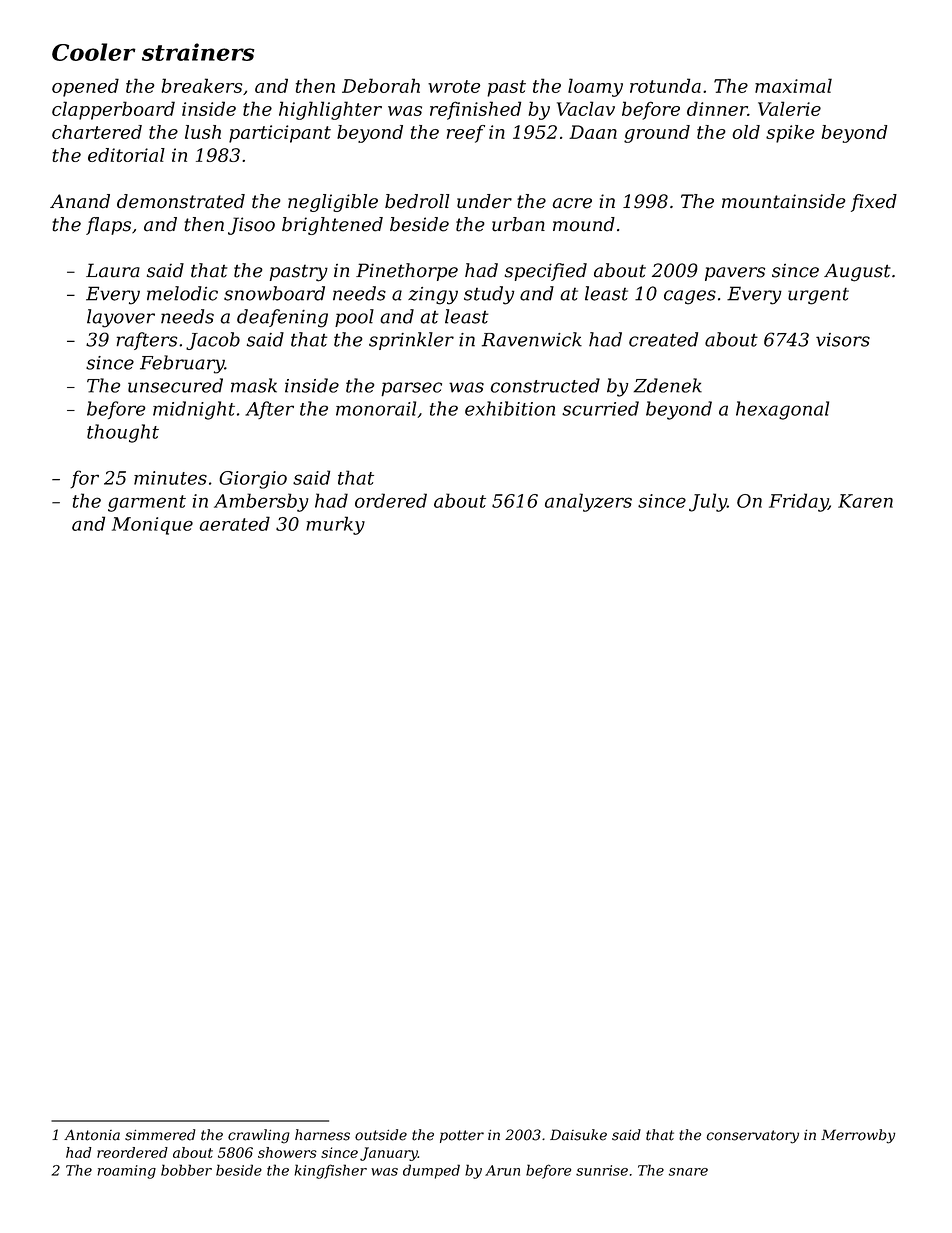  Describe the element at coordinates (335, 525) in the page. I see `murky` at that location.
